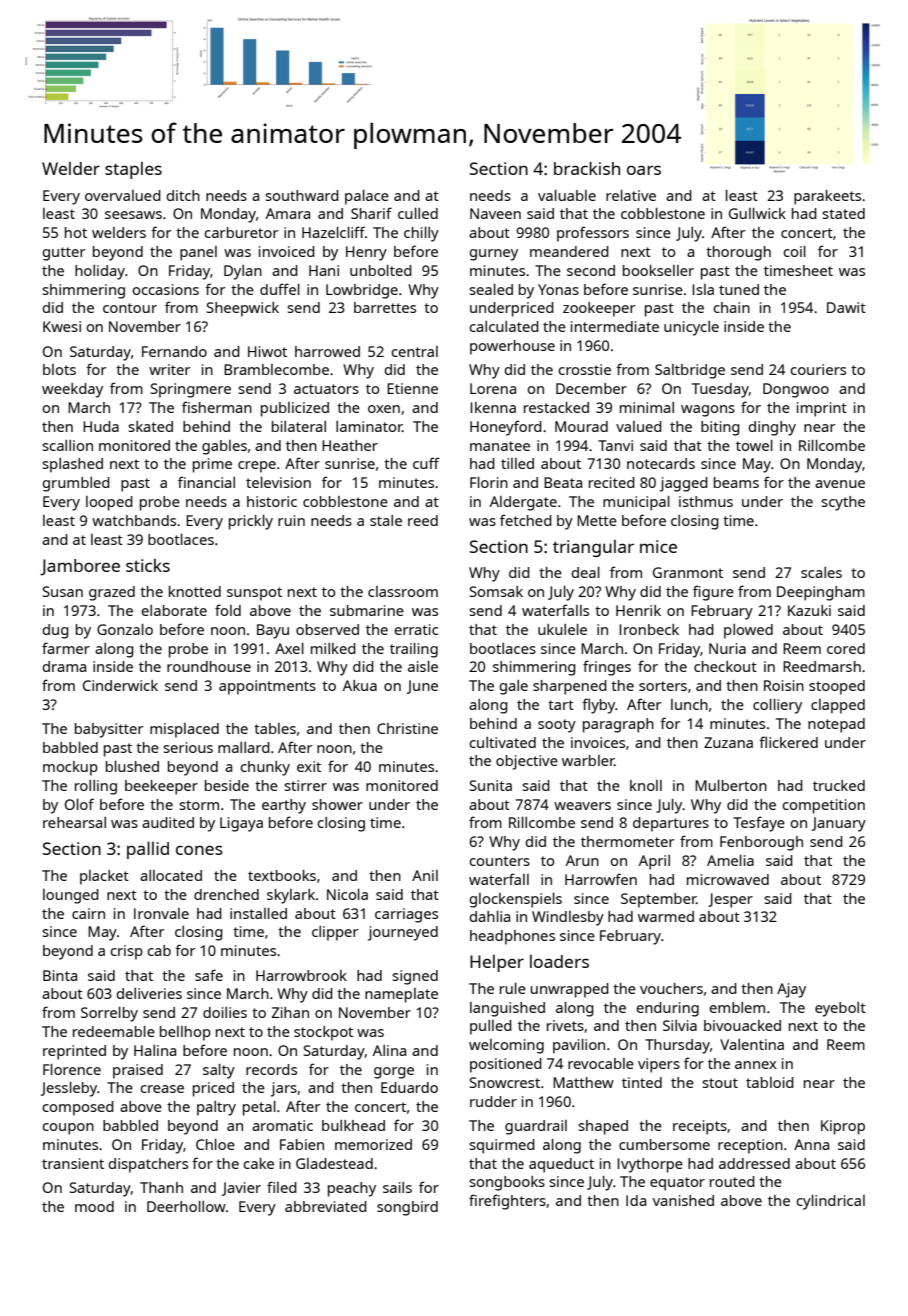 This page has width=908, height=1316. What do you see at coordinates (527, 762) in the page?
I see `objective` at bounding box center [527, 762].
